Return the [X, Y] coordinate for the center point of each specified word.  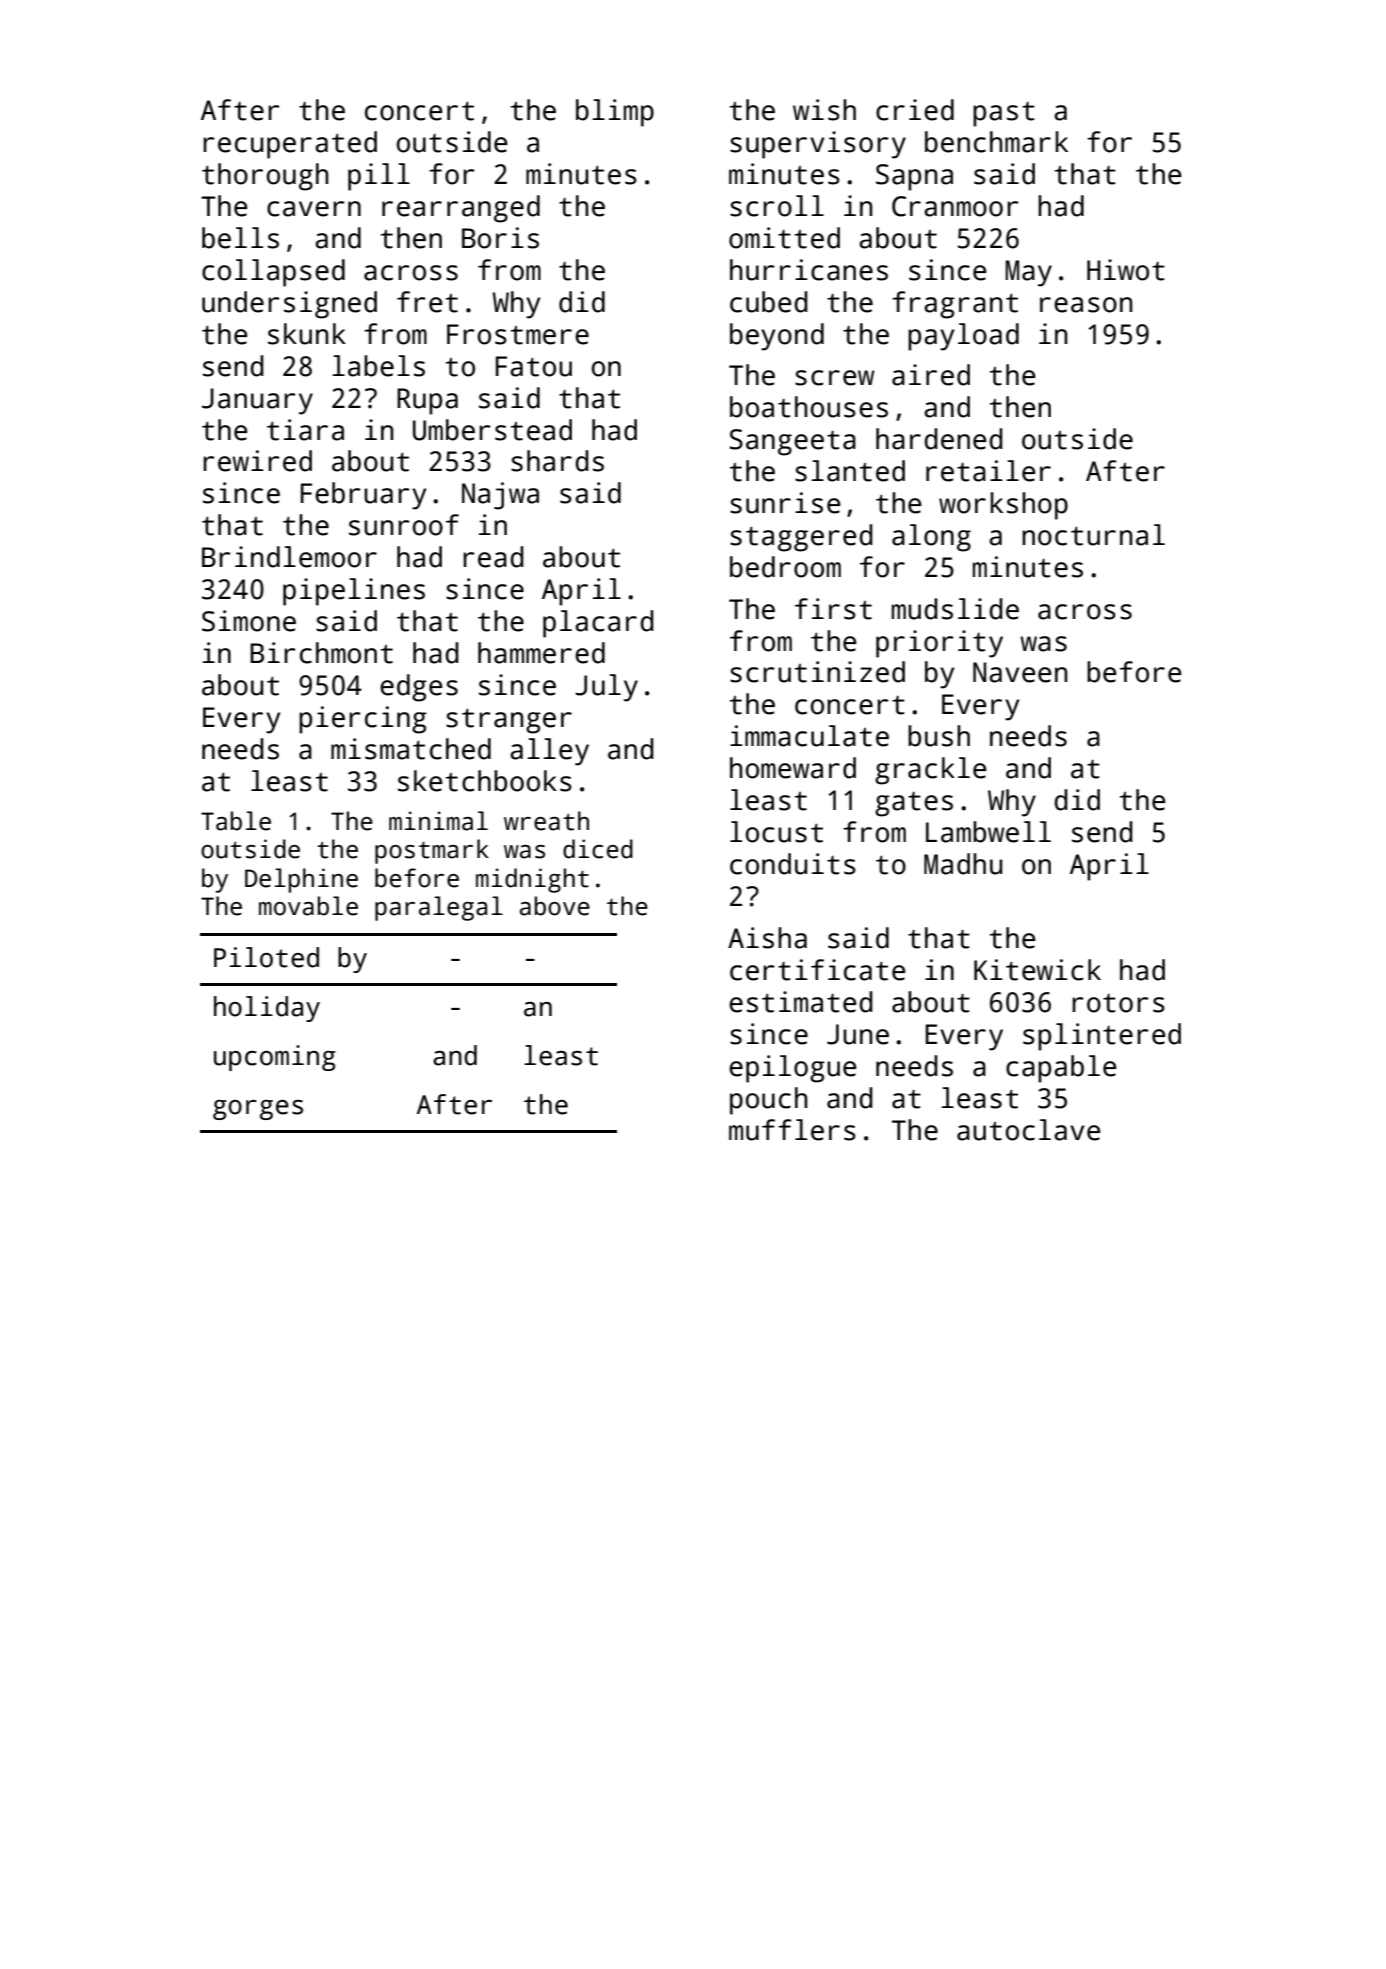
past [1004, 114]
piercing [363, 720]
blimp [615, 113]
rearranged [461, 209]
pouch [768, 1101]
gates [914, 804]
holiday [267, 1009]
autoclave [1029, 1130]
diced [598, 849]
